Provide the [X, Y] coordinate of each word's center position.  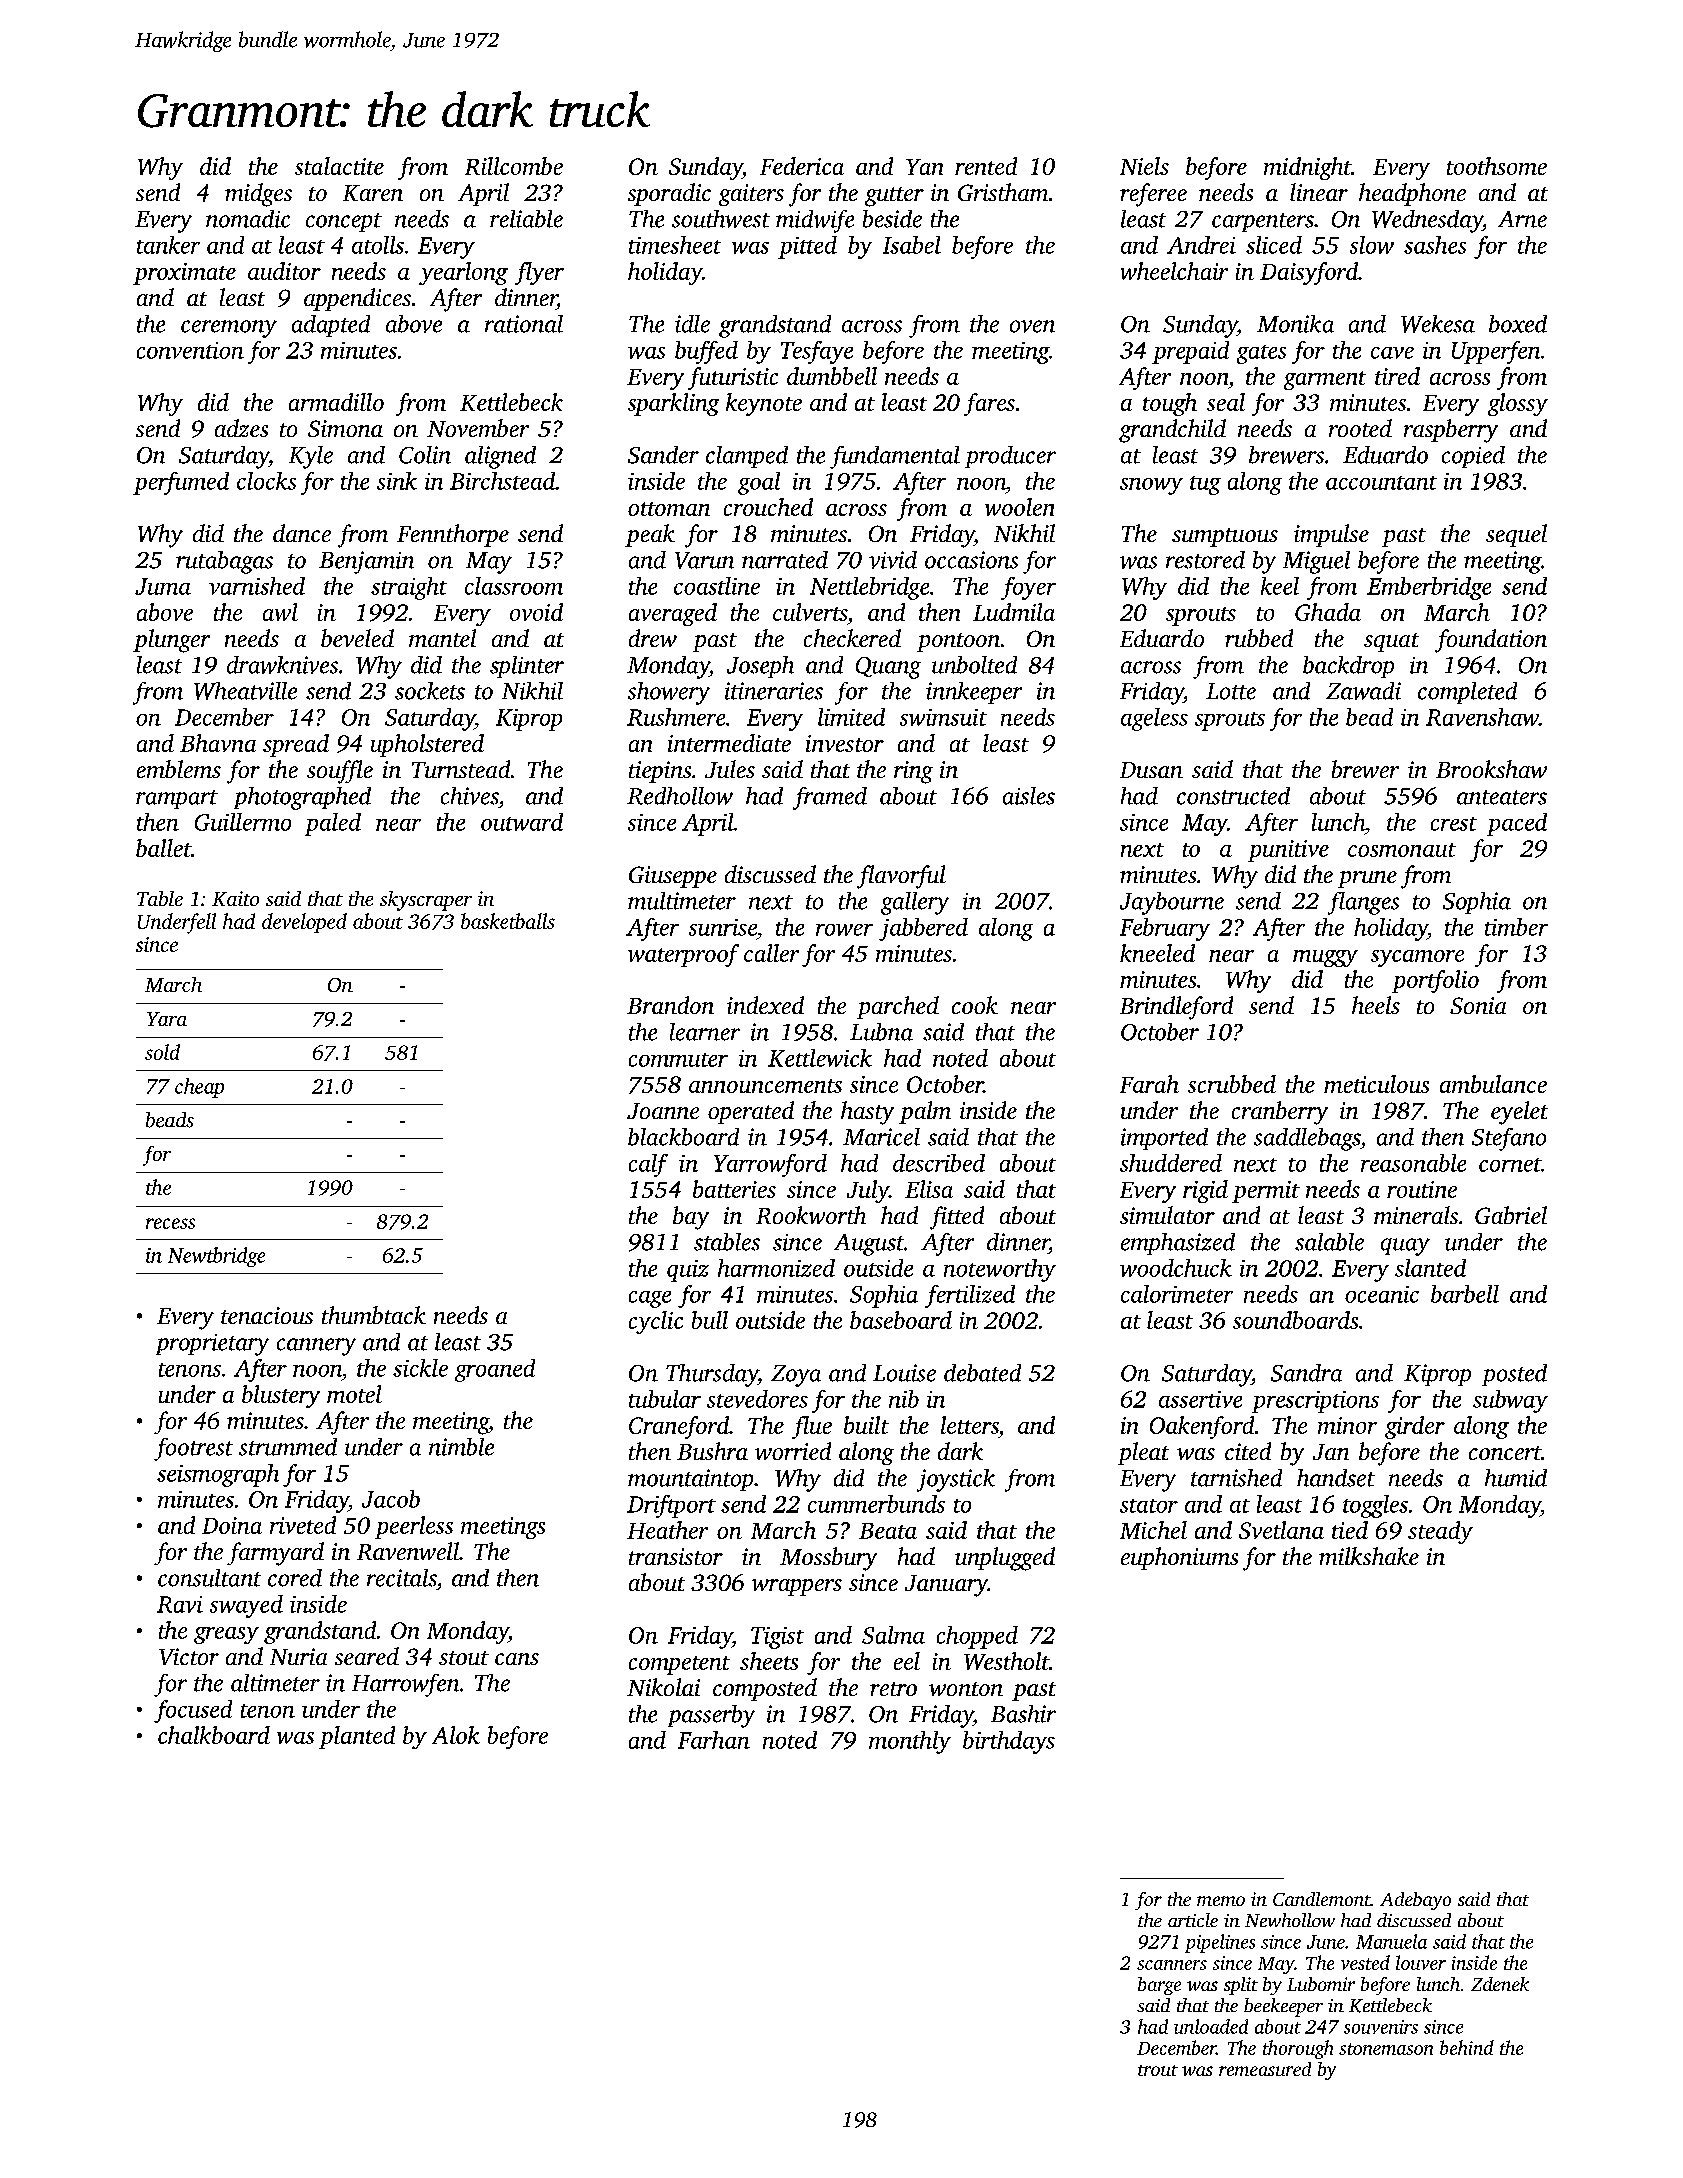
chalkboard [214, 1735]
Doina [232, 1525]
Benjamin [366, 562]
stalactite [339, 166]
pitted [807, 247]
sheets [769, 1661]
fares [989, 404]
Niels [1144, 166]
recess [170, 1223]
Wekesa [1438, 324]
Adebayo [1415, 1901]
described [939, 1163]
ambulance [1493, 1084]
